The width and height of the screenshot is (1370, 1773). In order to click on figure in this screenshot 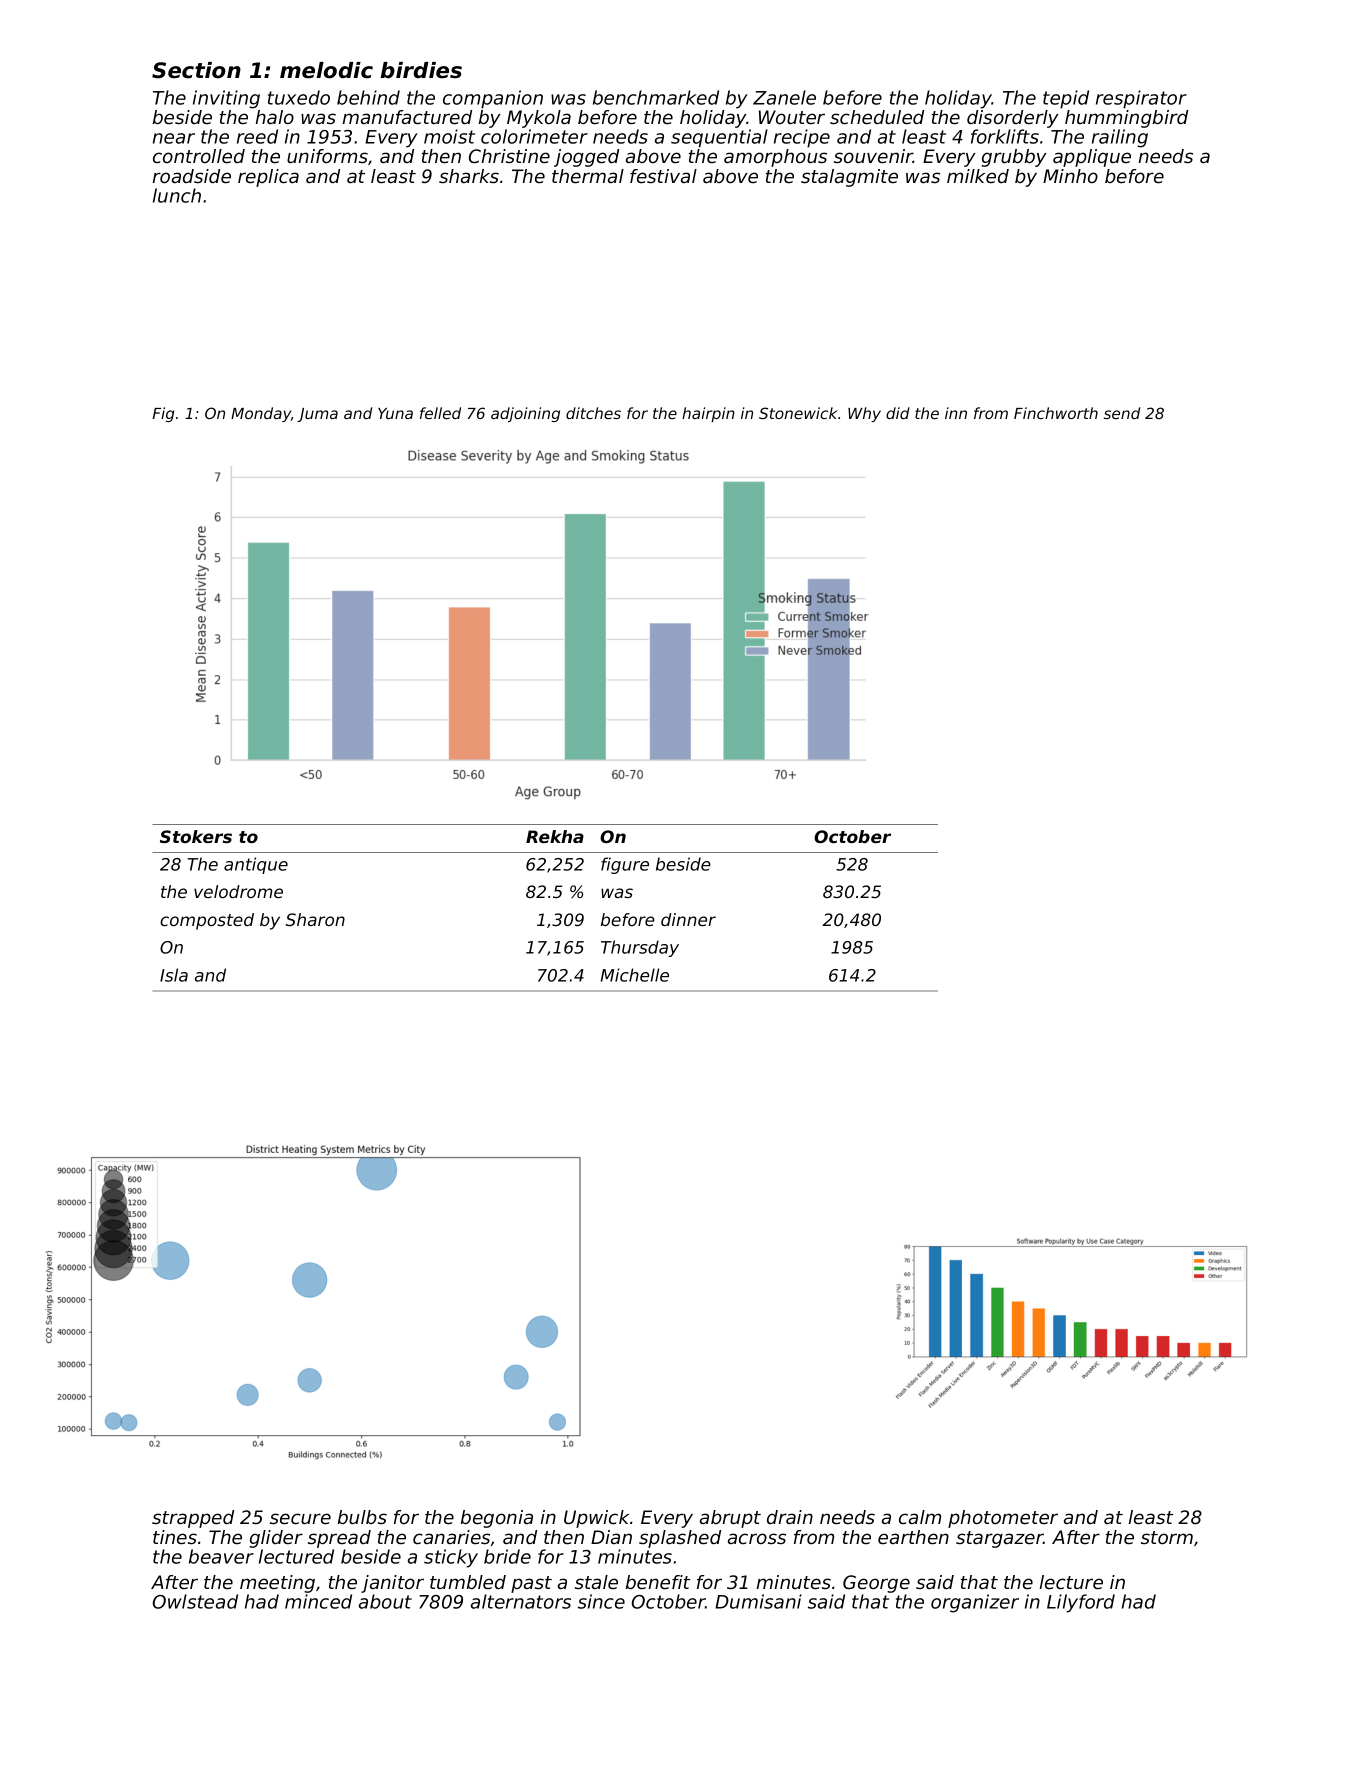, I will do `click(625, 865)`.
